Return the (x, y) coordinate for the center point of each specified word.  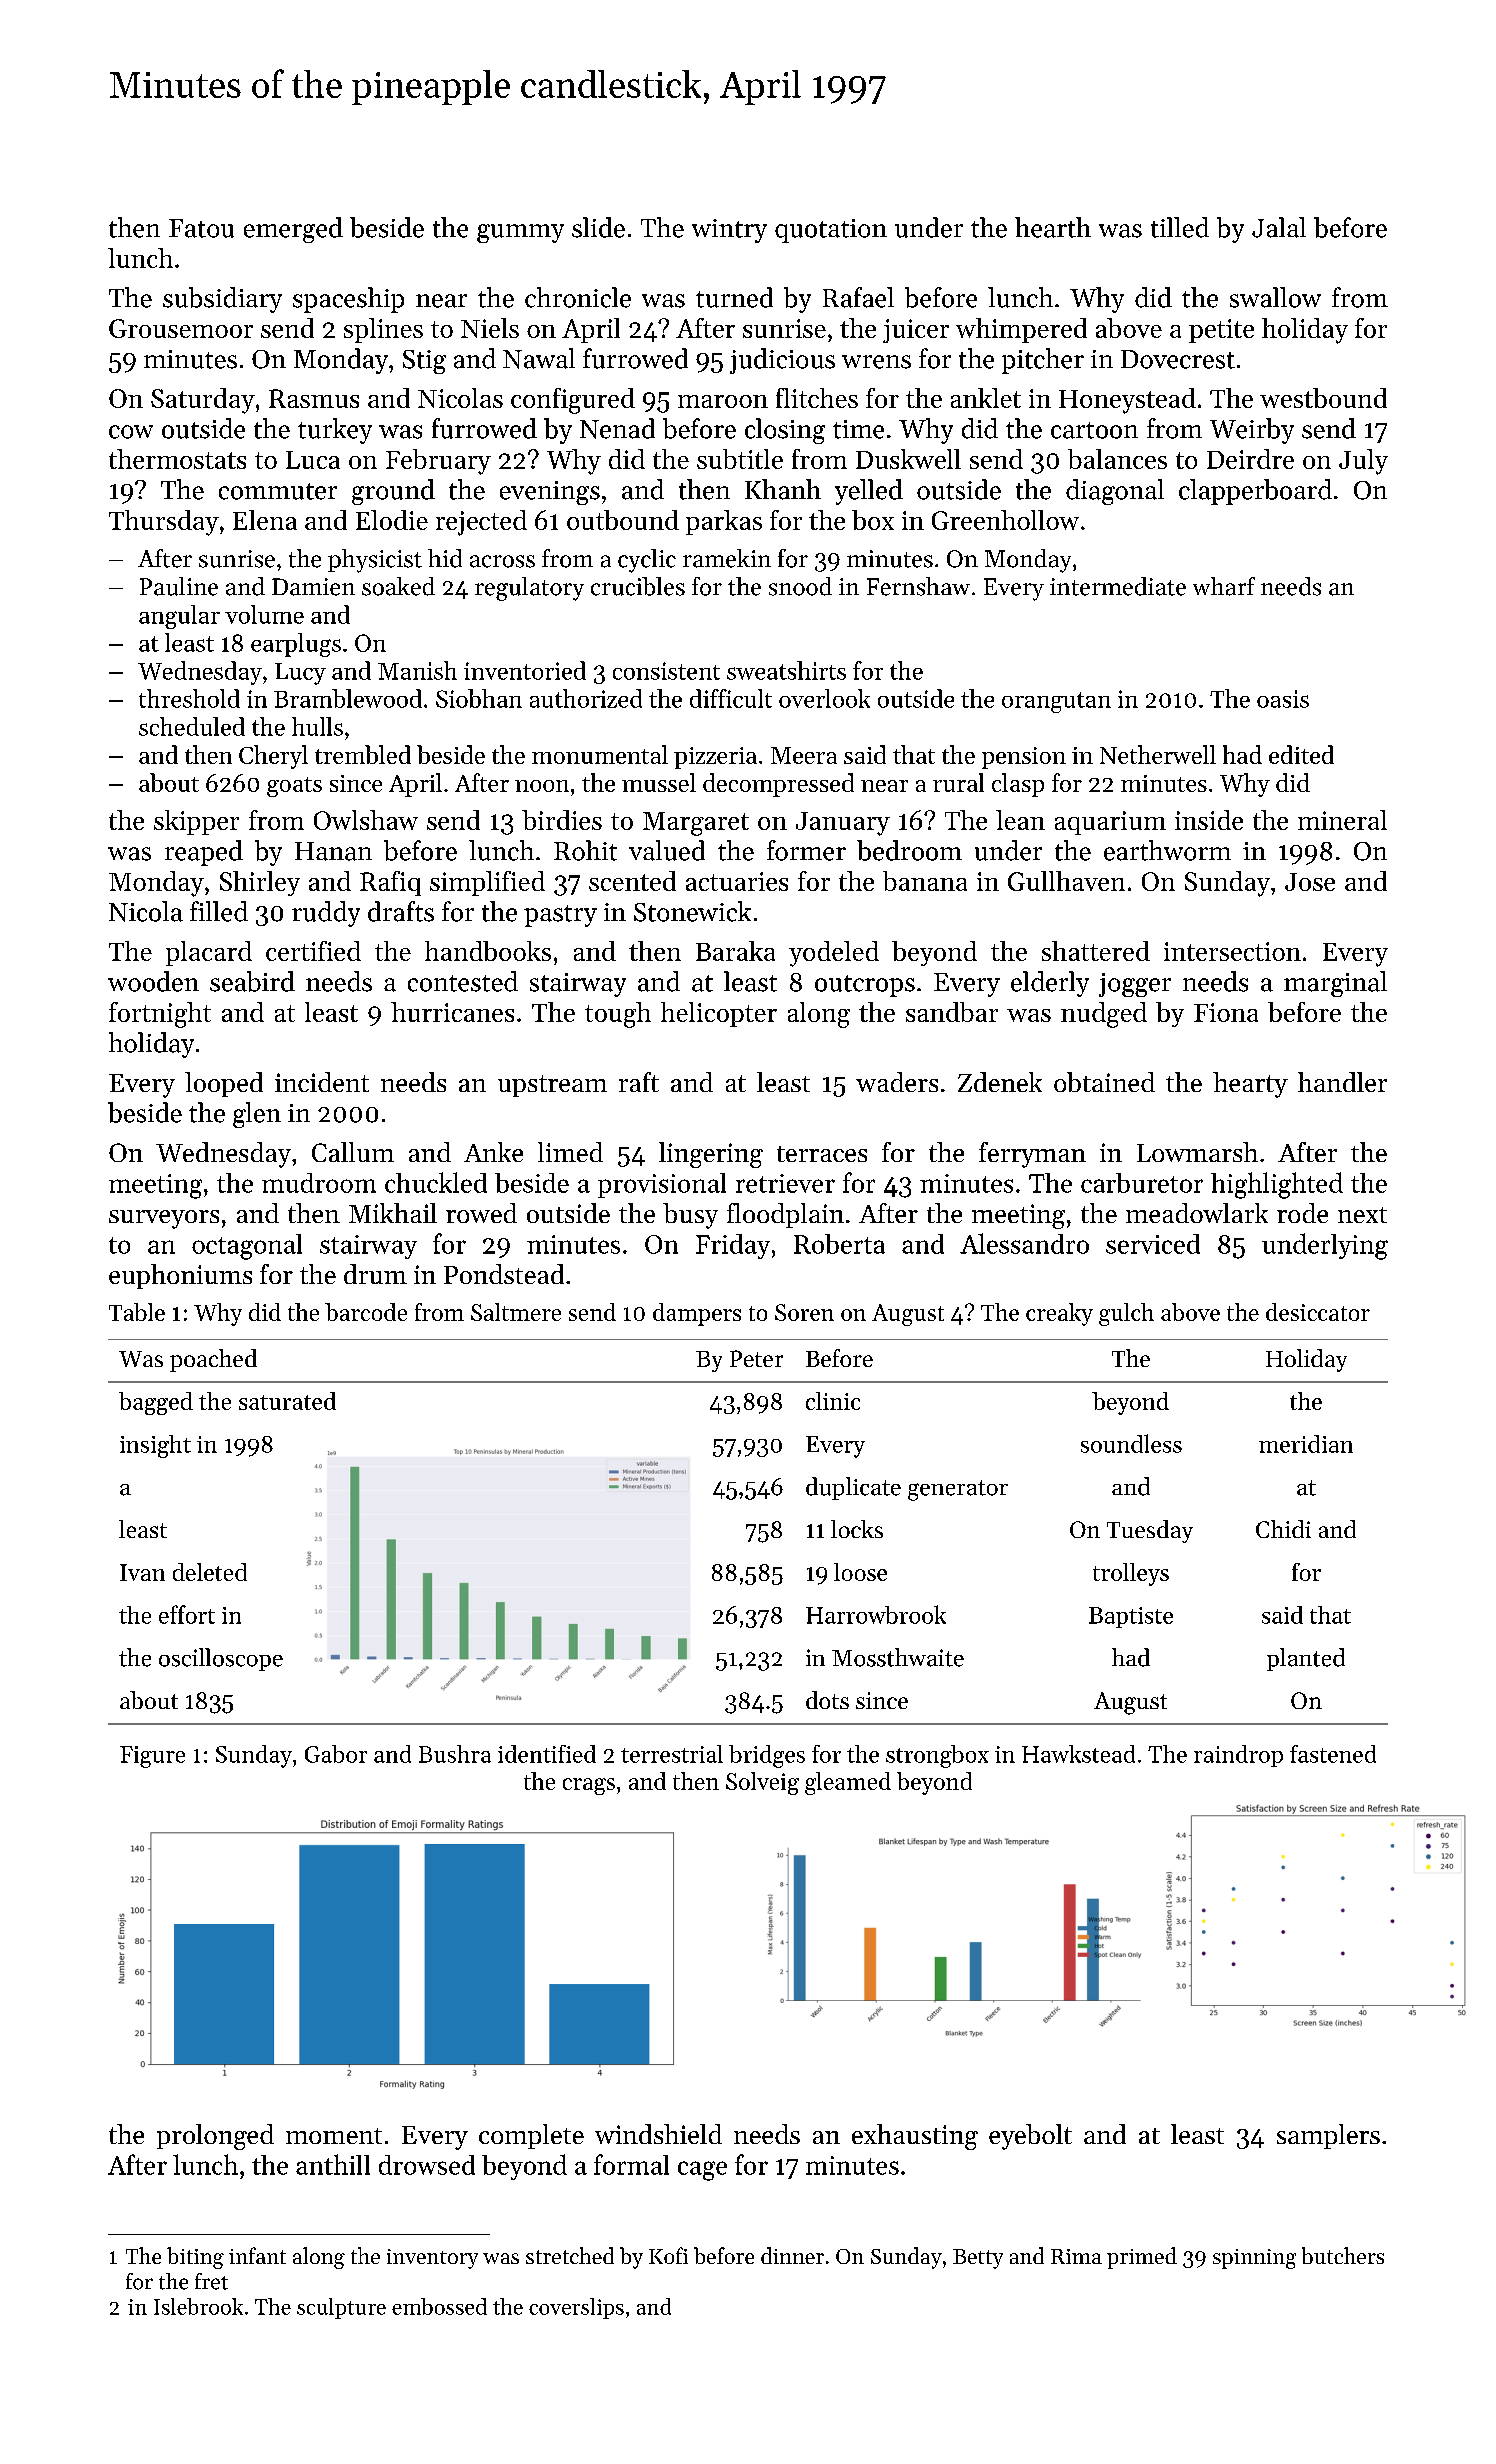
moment (334, 2136)
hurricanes (452, 1012)
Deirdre (1250, 459)
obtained (1104, 1082)
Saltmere (516, 1312)
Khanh (783, 489)
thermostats (177, 459)
